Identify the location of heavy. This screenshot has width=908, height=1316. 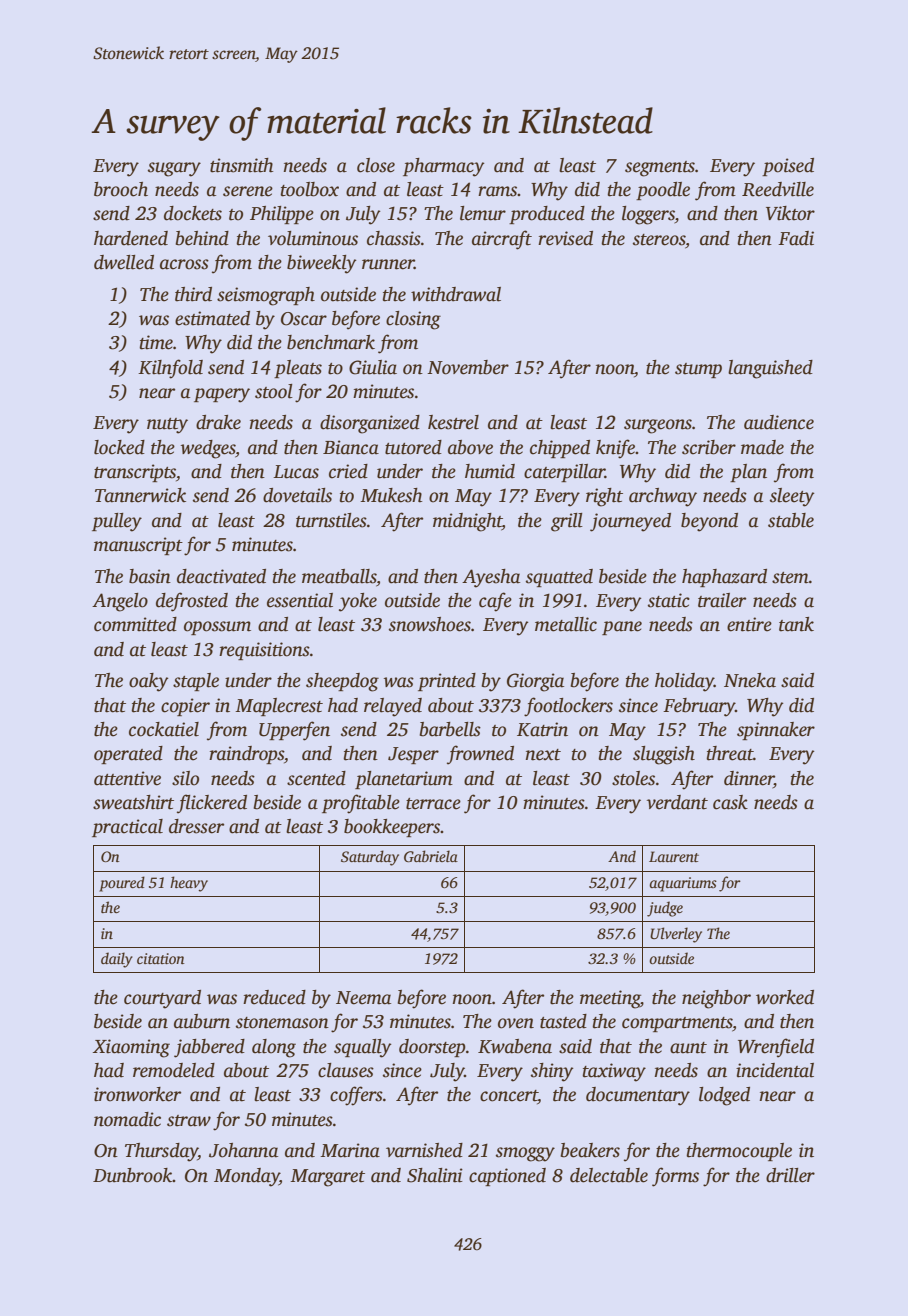
(189, 884).
